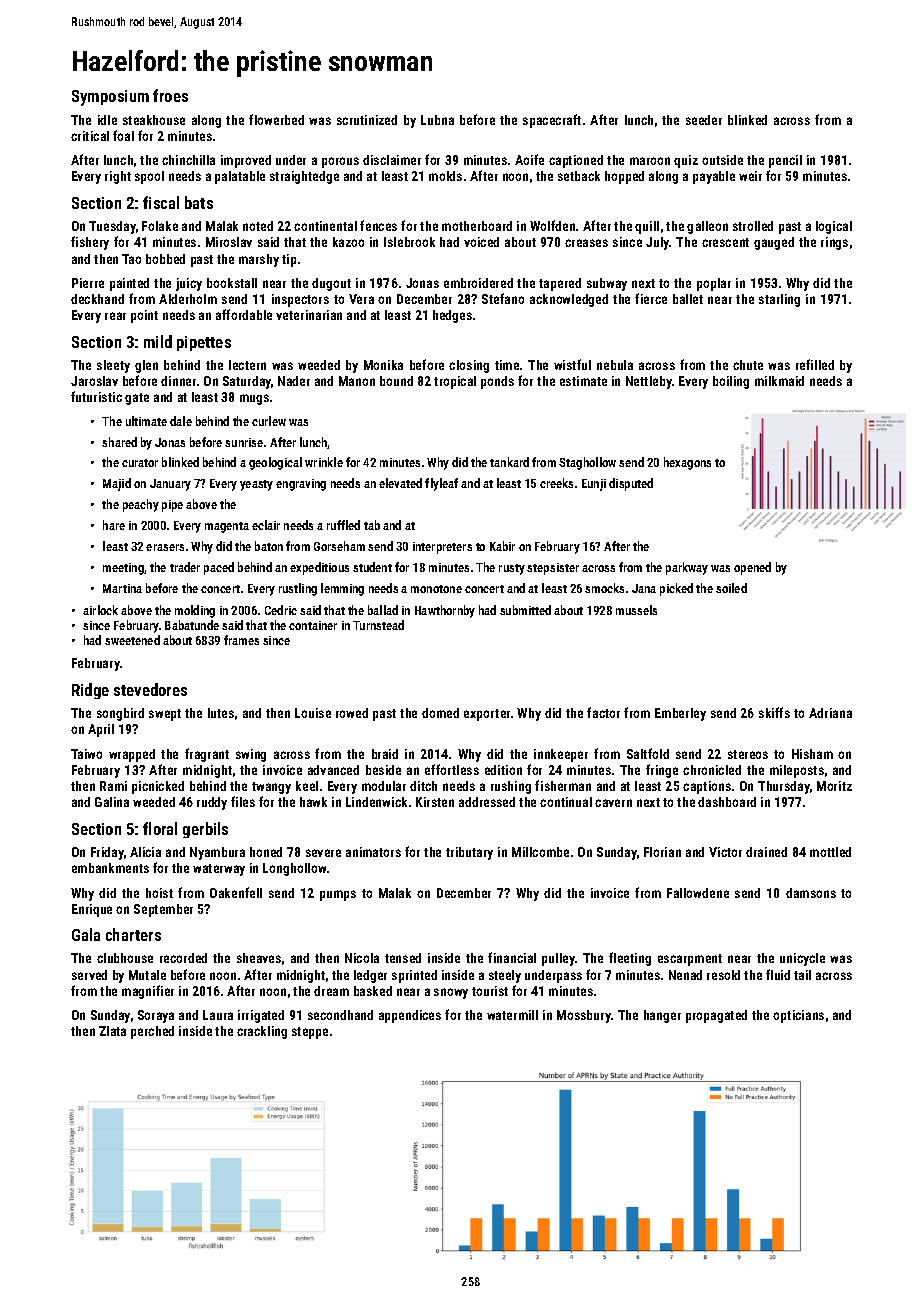  What do you see at coordinates (170, 95) in the screenshot?
I see `froes` at bounding box center [170, 95].
